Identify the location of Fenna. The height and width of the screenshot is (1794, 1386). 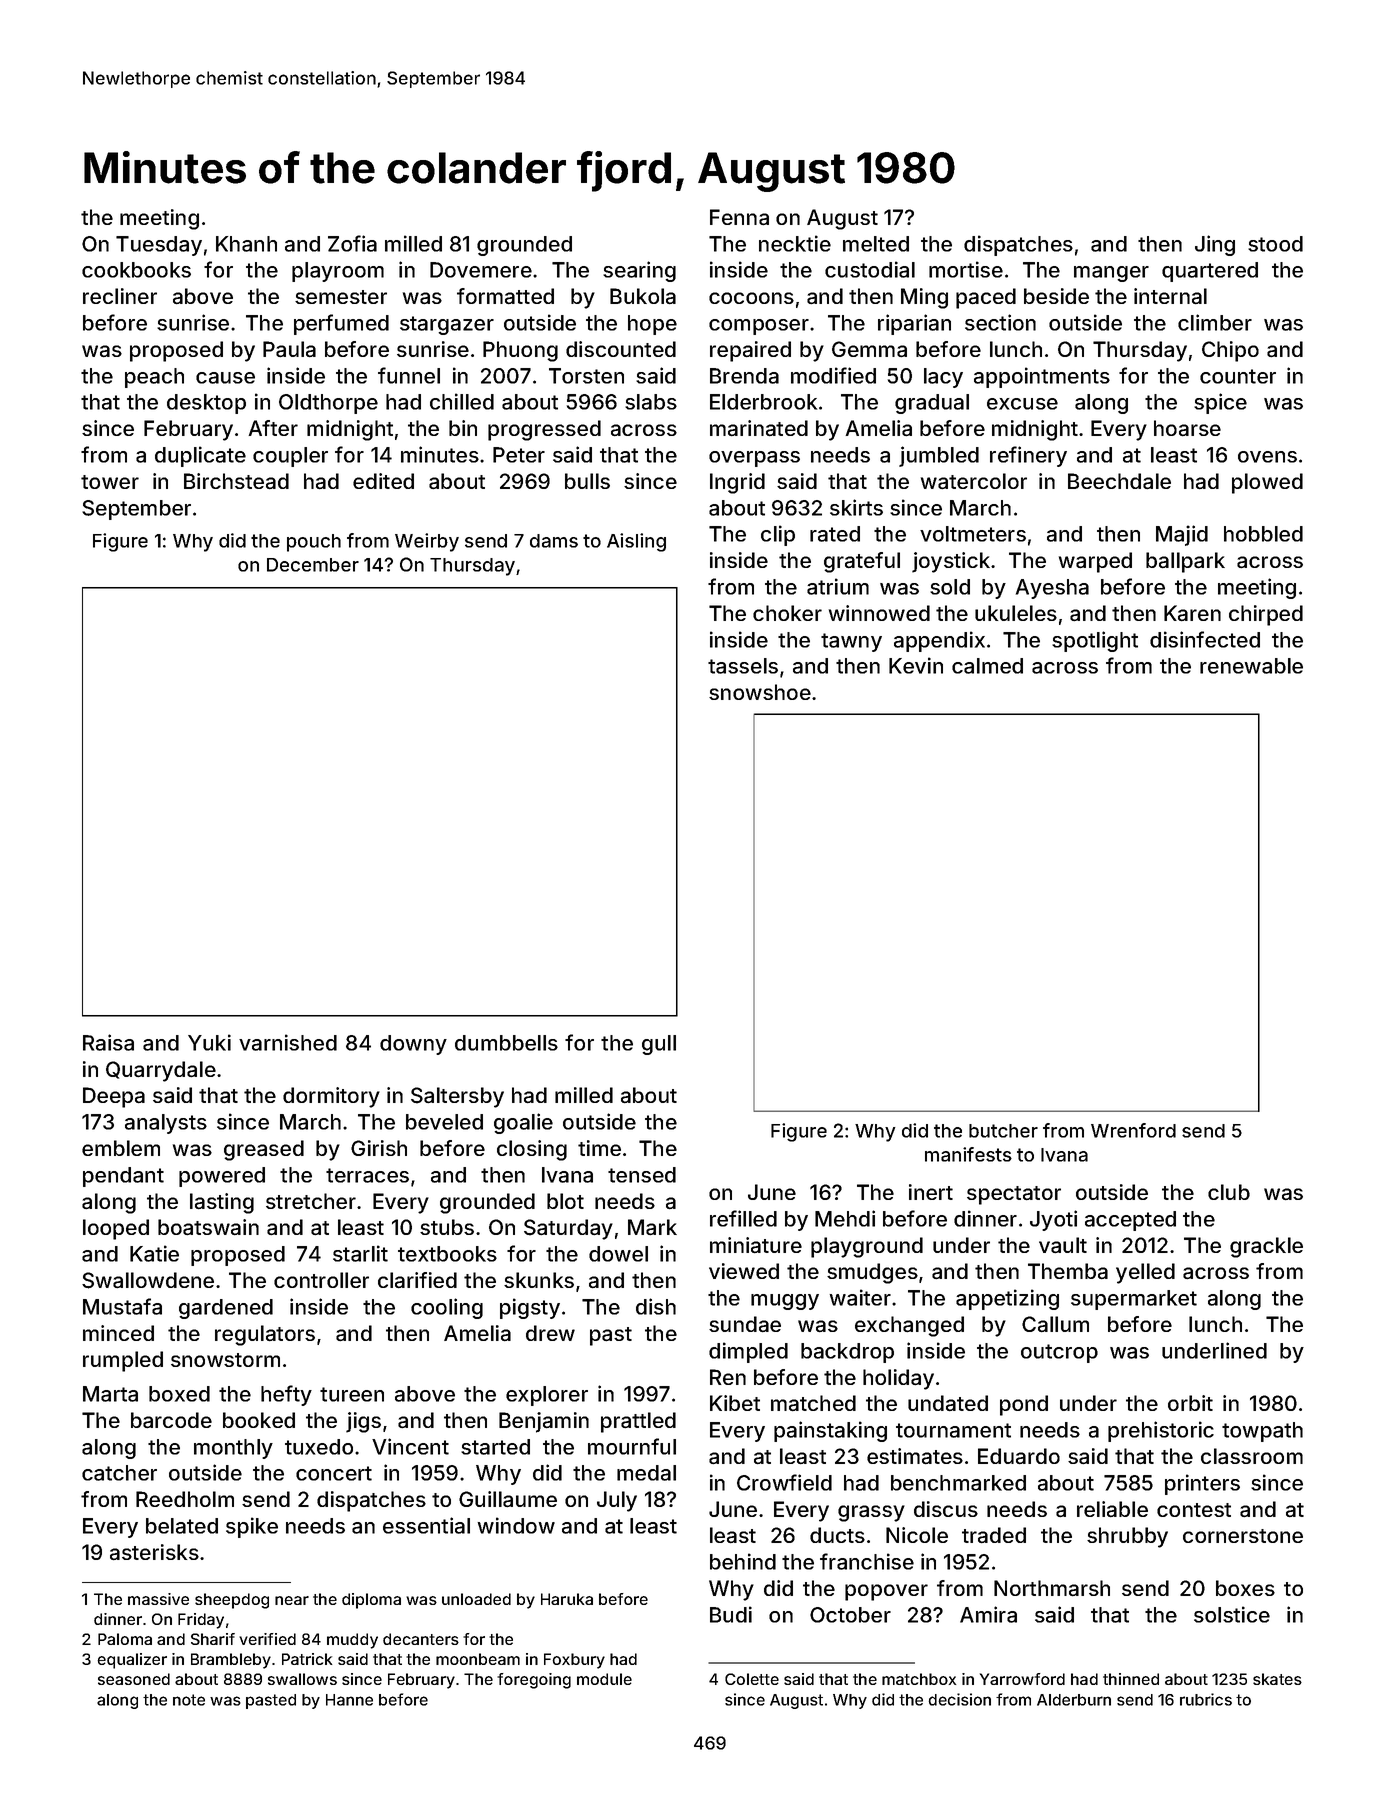
(739, 217).
